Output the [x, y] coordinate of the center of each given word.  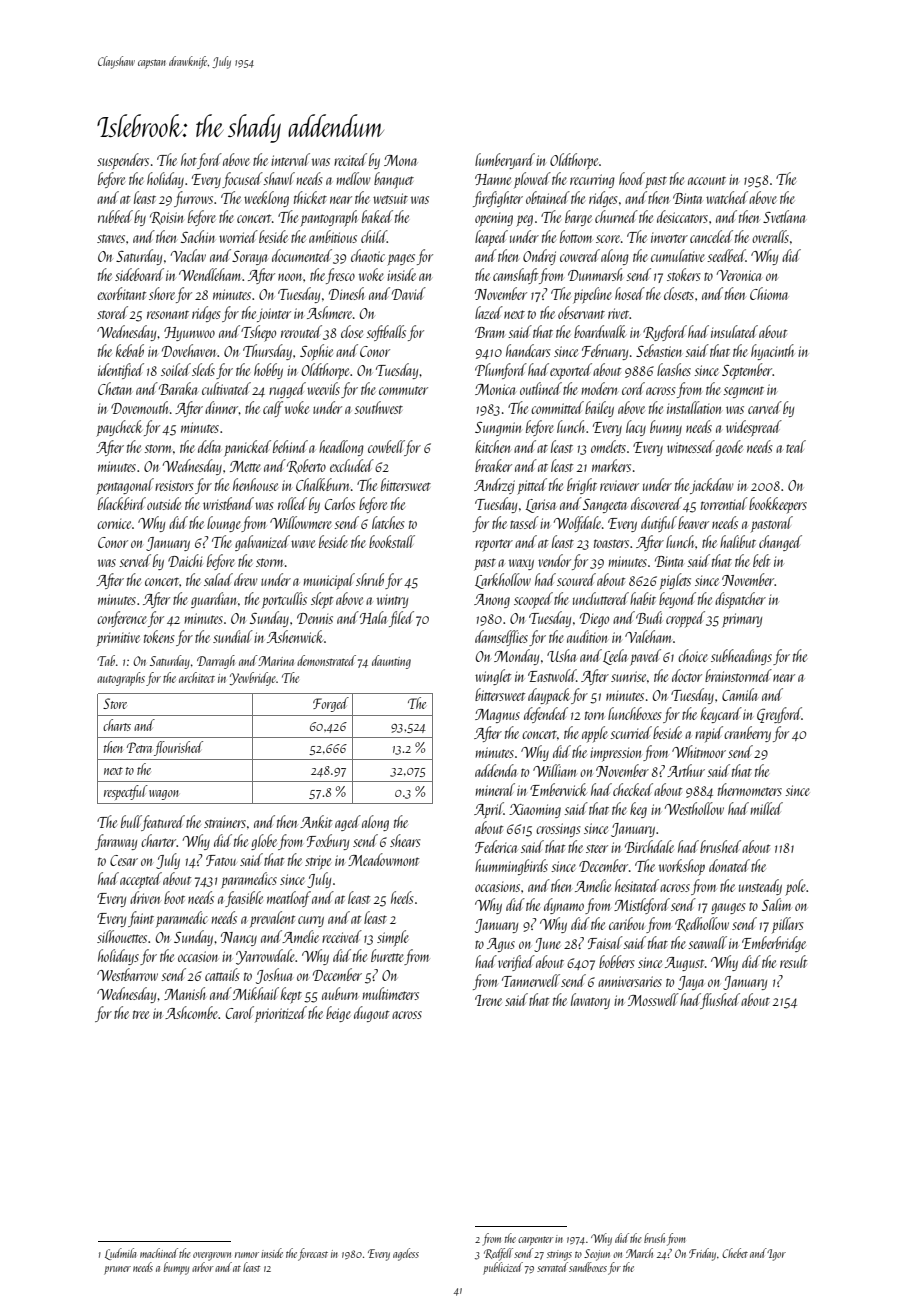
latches [388, 522]
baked [377, 216]
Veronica [739, 275]
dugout [371, 1014]
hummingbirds [511, 867]
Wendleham [210, 274]
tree [141, 1014]
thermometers [750, 789]
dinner [221, 407]
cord [633, 388]
